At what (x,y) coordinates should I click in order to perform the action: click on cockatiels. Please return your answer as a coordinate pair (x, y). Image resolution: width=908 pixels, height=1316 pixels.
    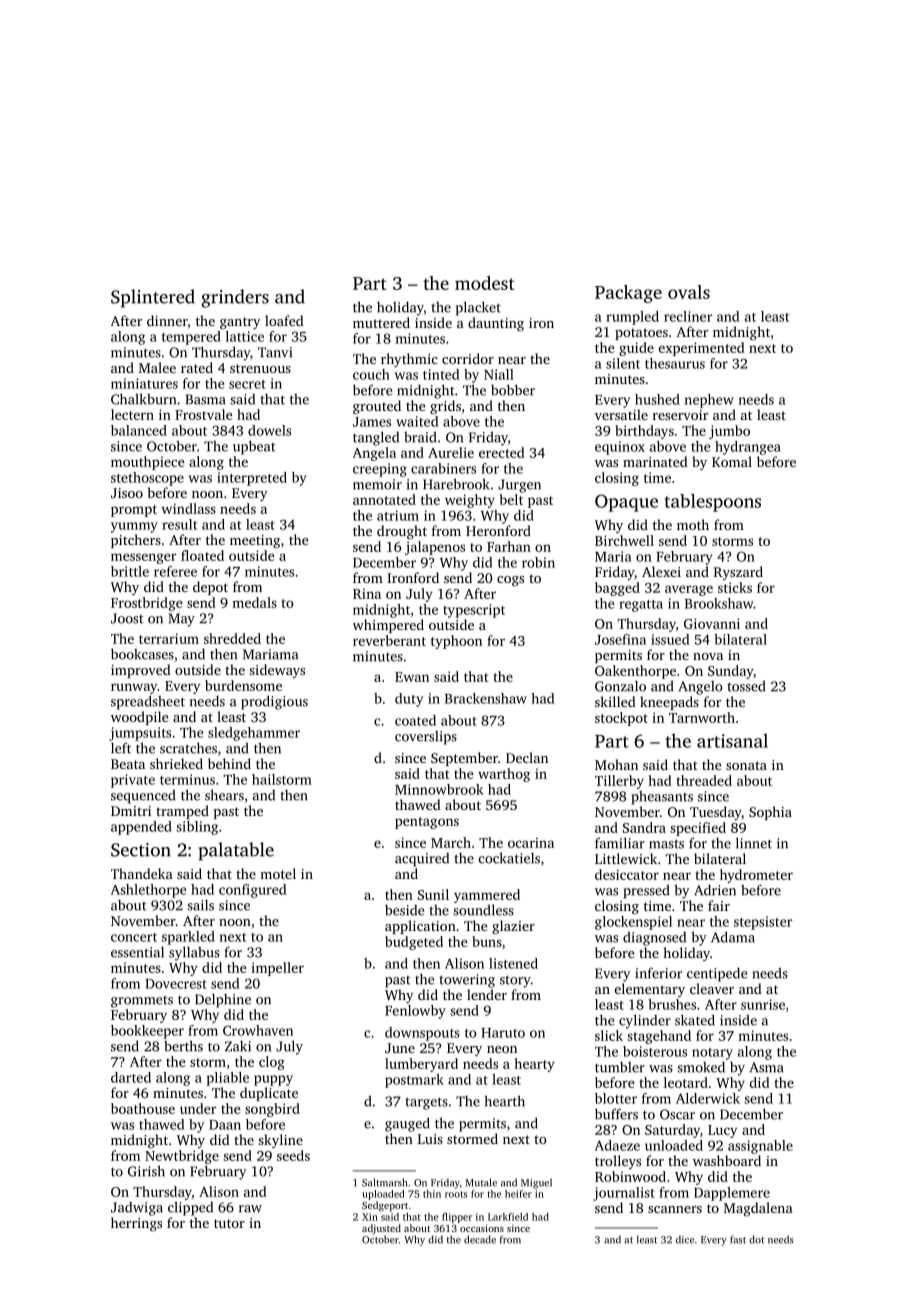
    Looking at the image, I should click on (509, 858).
